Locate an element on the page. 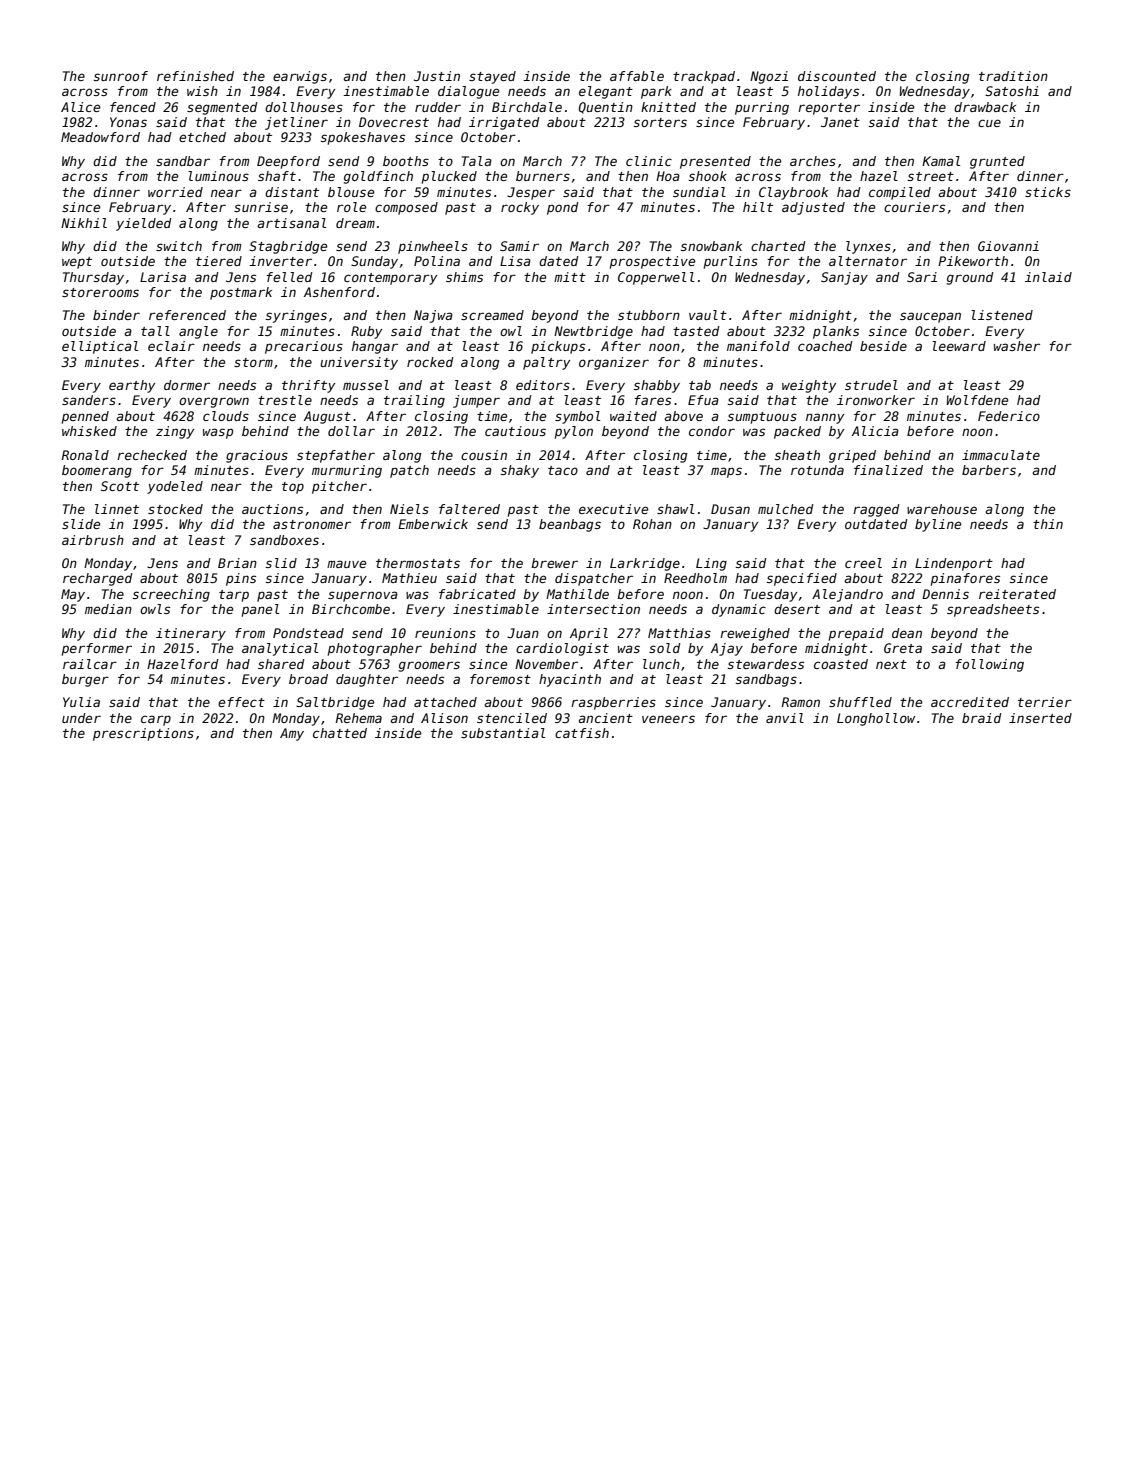 This page has width=1137, height=1471. overgrown is located at coordinates (214, 402).
